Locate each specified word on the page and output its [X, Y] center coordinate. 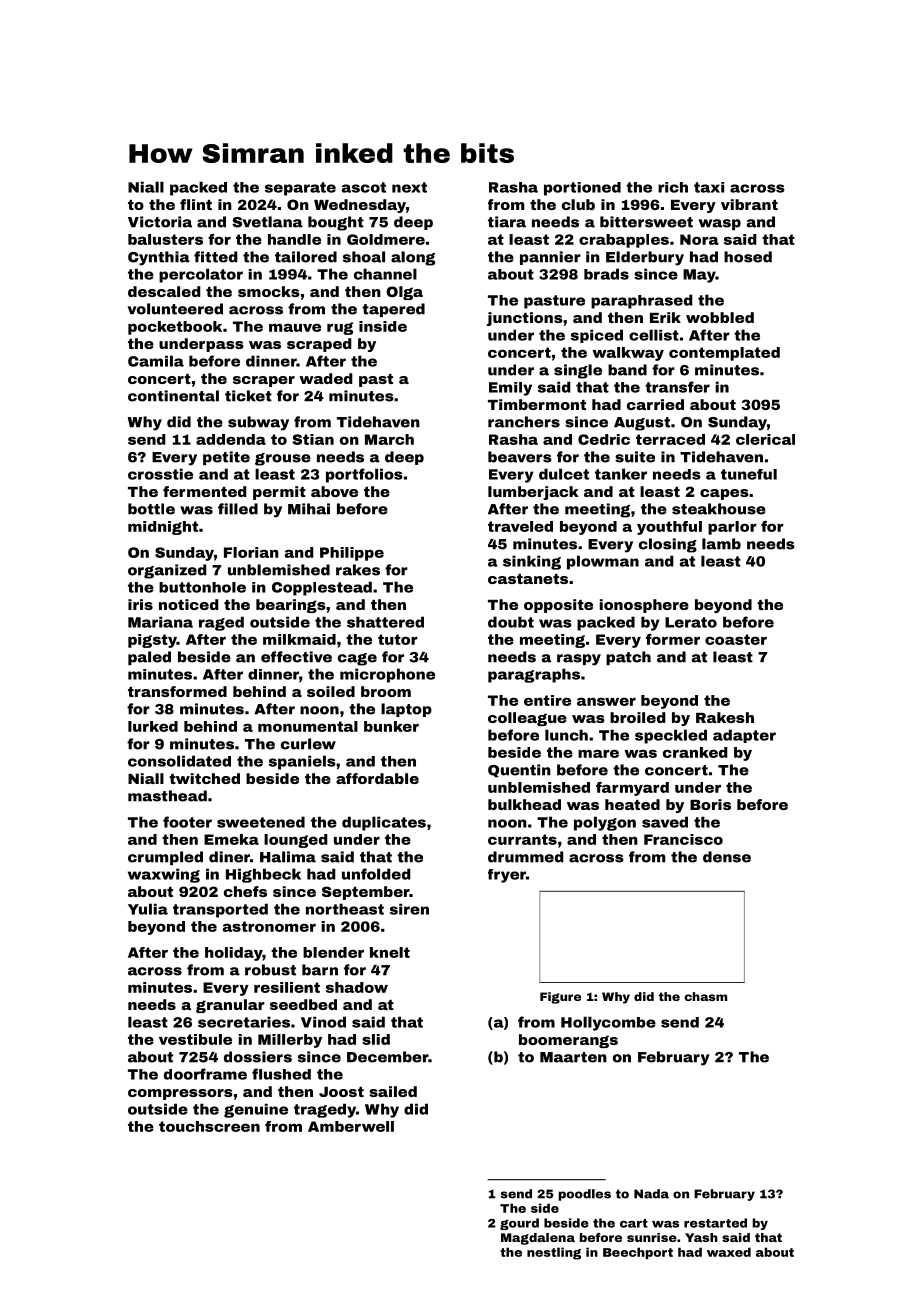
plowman [603, 562]
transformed [177, 691]
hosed [748, 257]
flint [196, 204]
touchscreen [209, 1126]
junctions [525, 319]
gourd [519, 1224]
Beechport [638, 1253]
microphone [387, 675]
